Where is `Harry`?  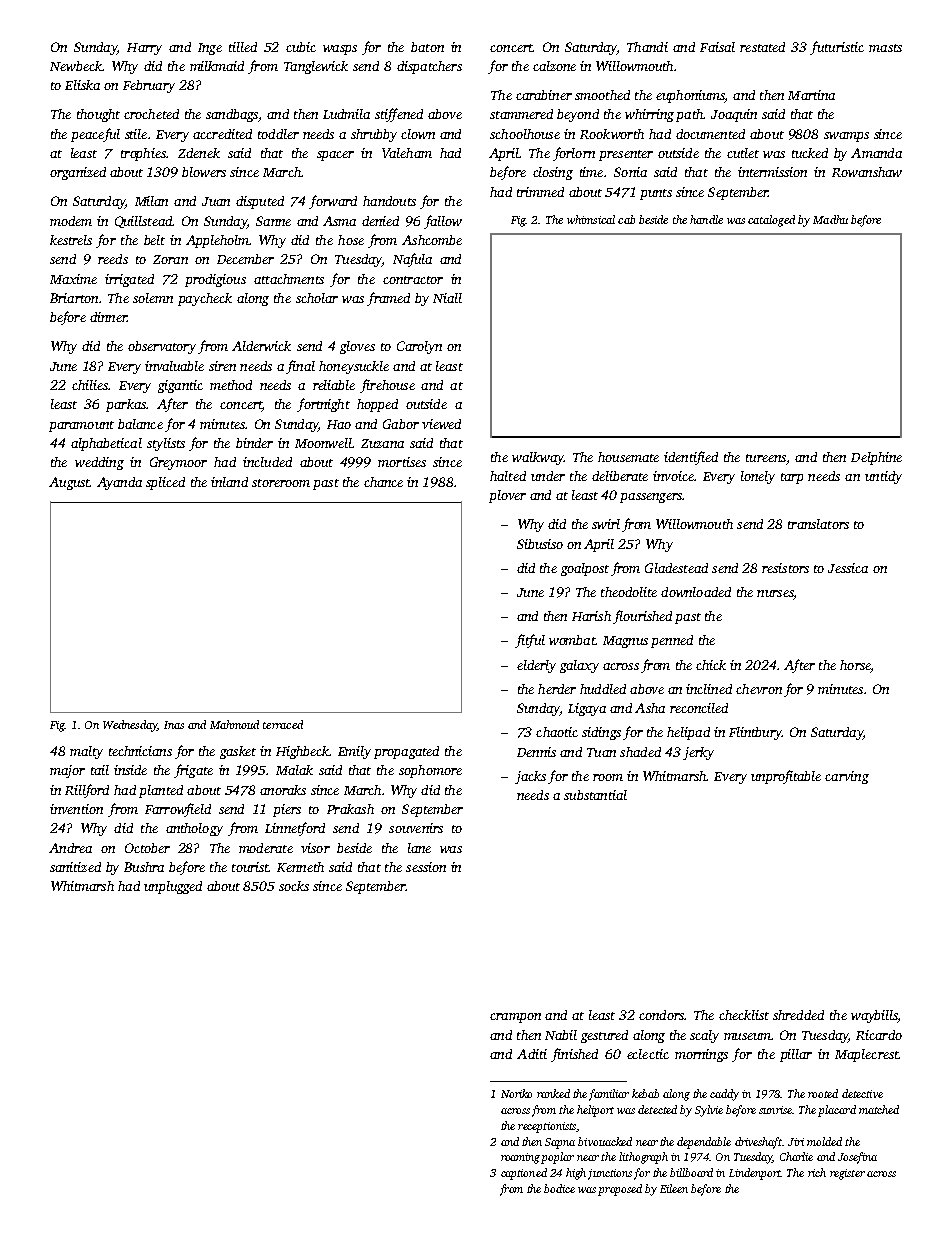
Harry is located at coordinates (144, 49).
